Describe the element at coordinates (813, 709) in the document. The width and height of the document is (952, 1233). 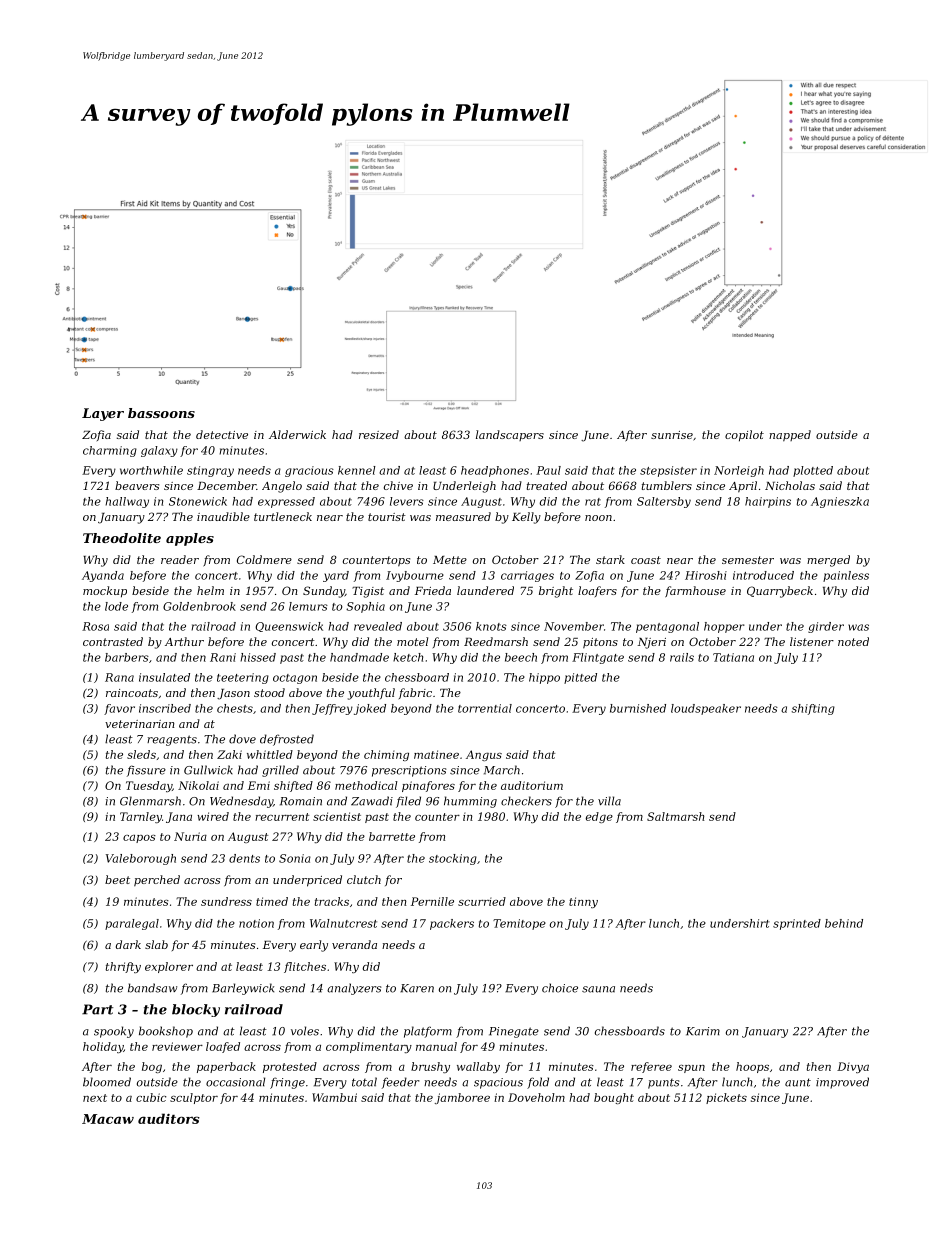
I see `shifting` at that location.
